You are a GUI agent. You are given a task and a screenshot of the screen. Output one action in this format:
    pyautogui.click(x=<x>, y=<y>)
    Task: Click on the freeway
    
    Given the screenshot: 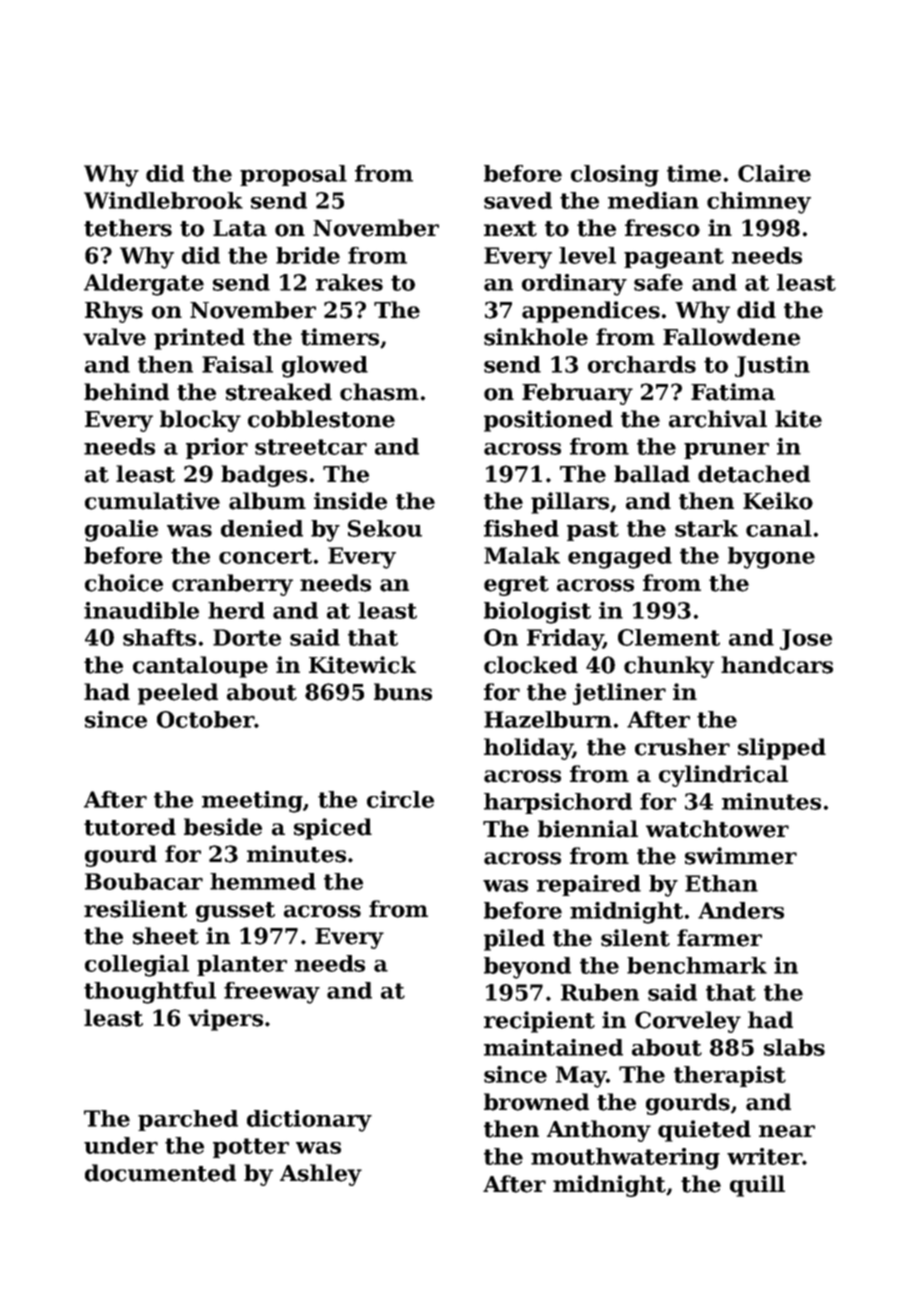 What is the action you would take?
    pyautogui.click(x=272, y=993)
